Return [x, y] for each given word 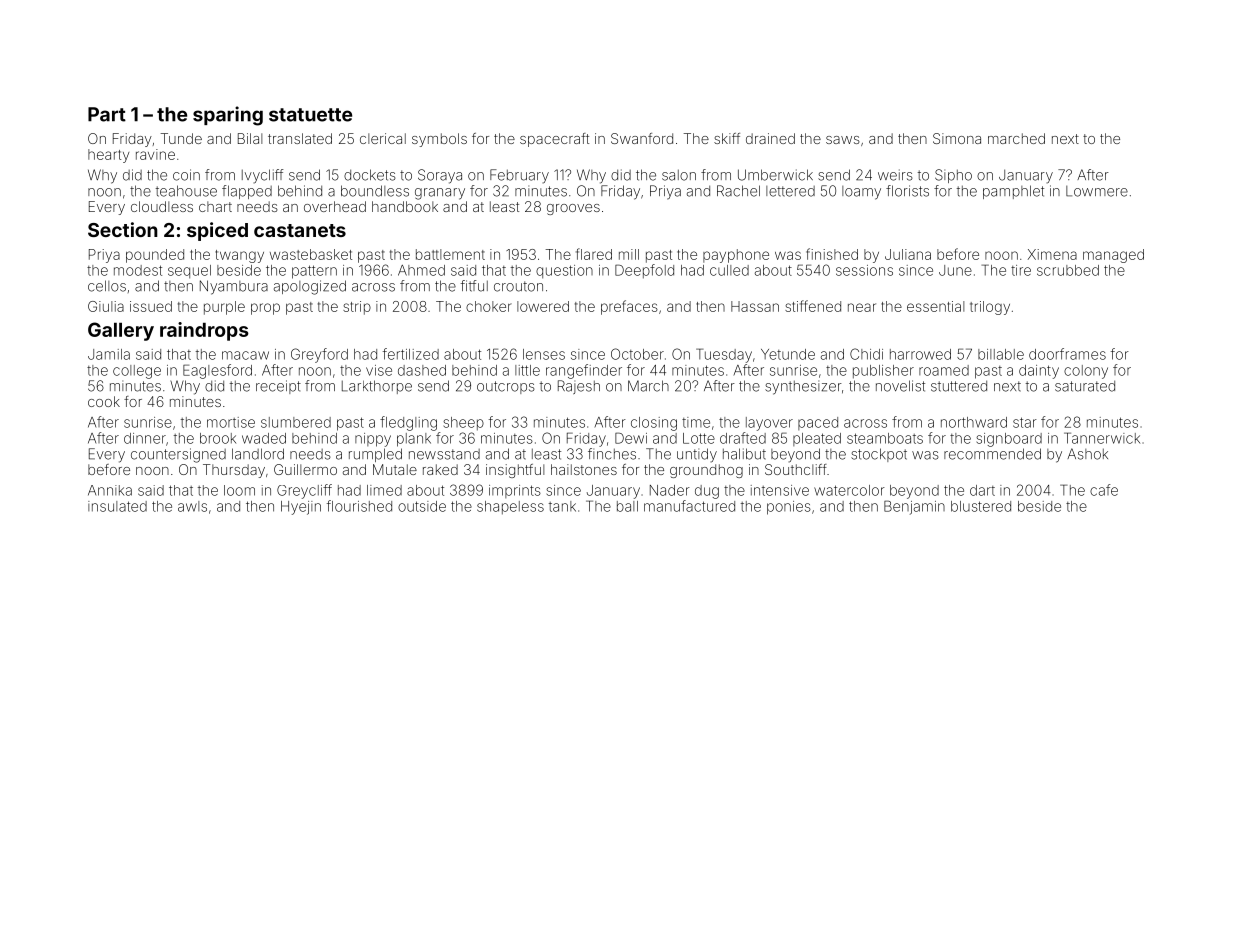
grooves [573, 209]
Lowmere [1097, 191]
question [564, 272]
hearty [108, 156]
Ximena [1052, 254]
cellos [107, 286]
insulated [117, 506]
